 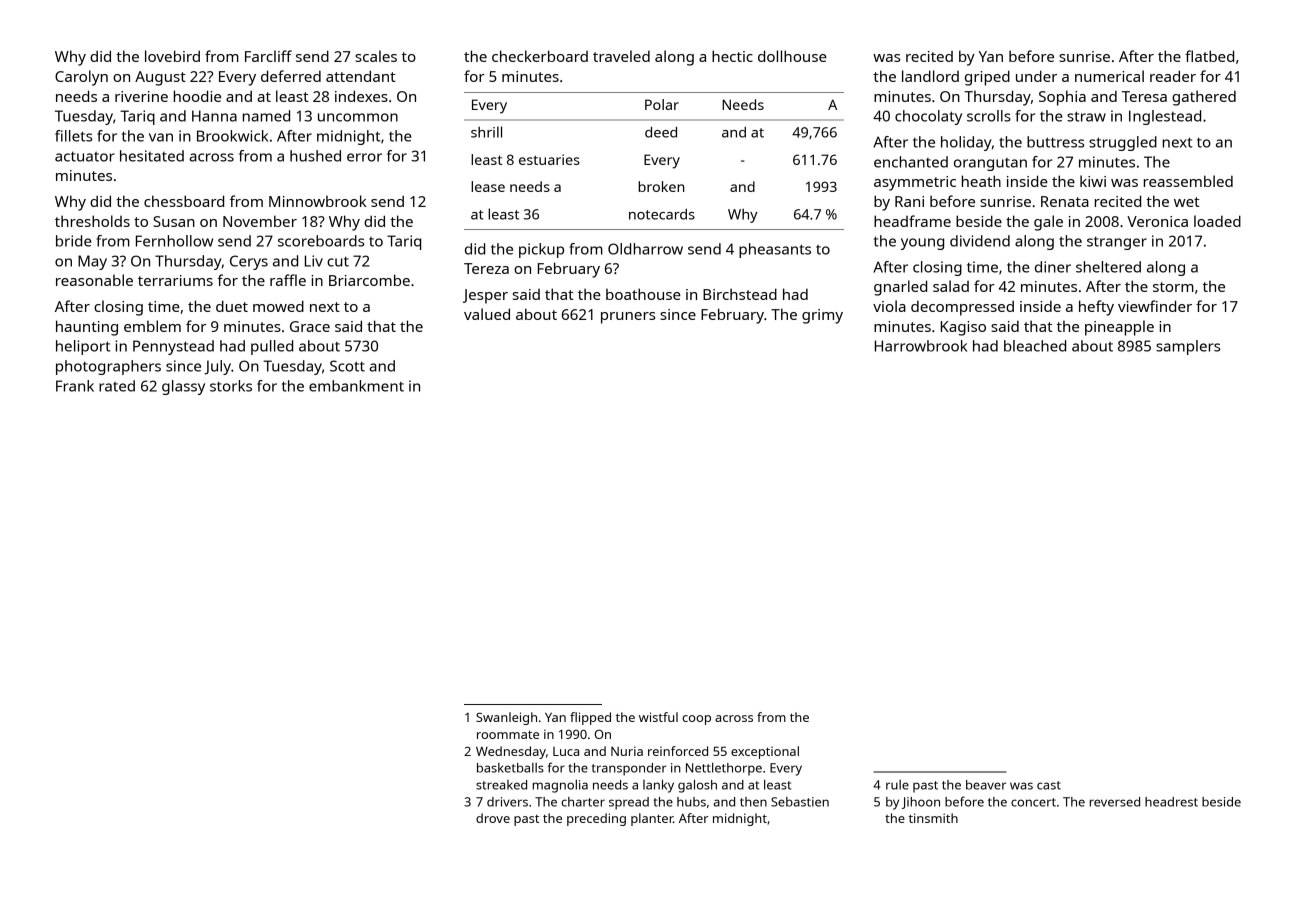 I want to click on heliport, so click(x=83, y=347).
